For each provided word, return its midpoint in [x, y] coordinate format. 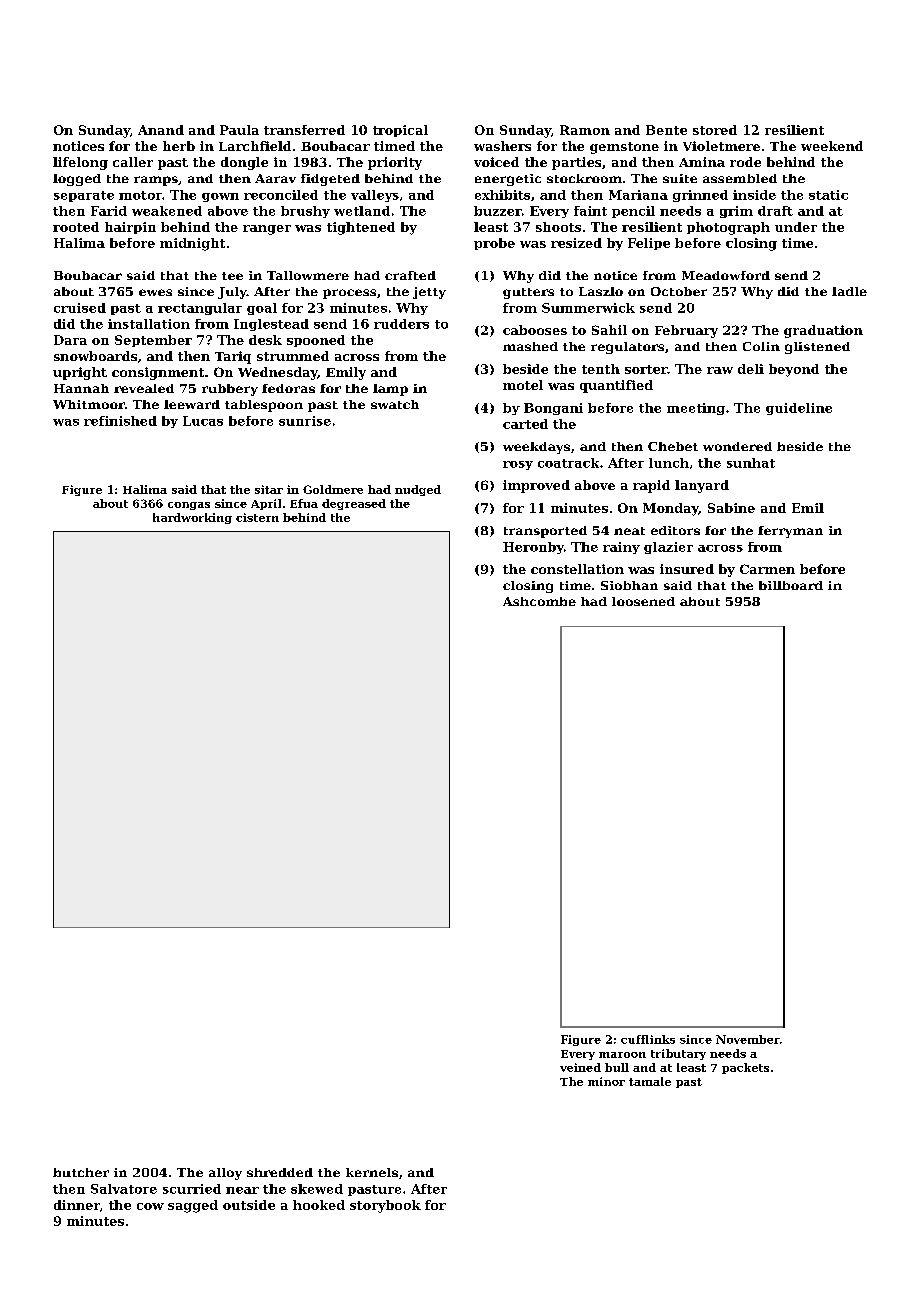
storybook [385, 1206]
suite [680, 178]
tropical [400, 131]
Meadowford [726, 275]
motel [523, 385]
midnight [192, 244]
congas [189, 506]
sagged [193, 1206]
